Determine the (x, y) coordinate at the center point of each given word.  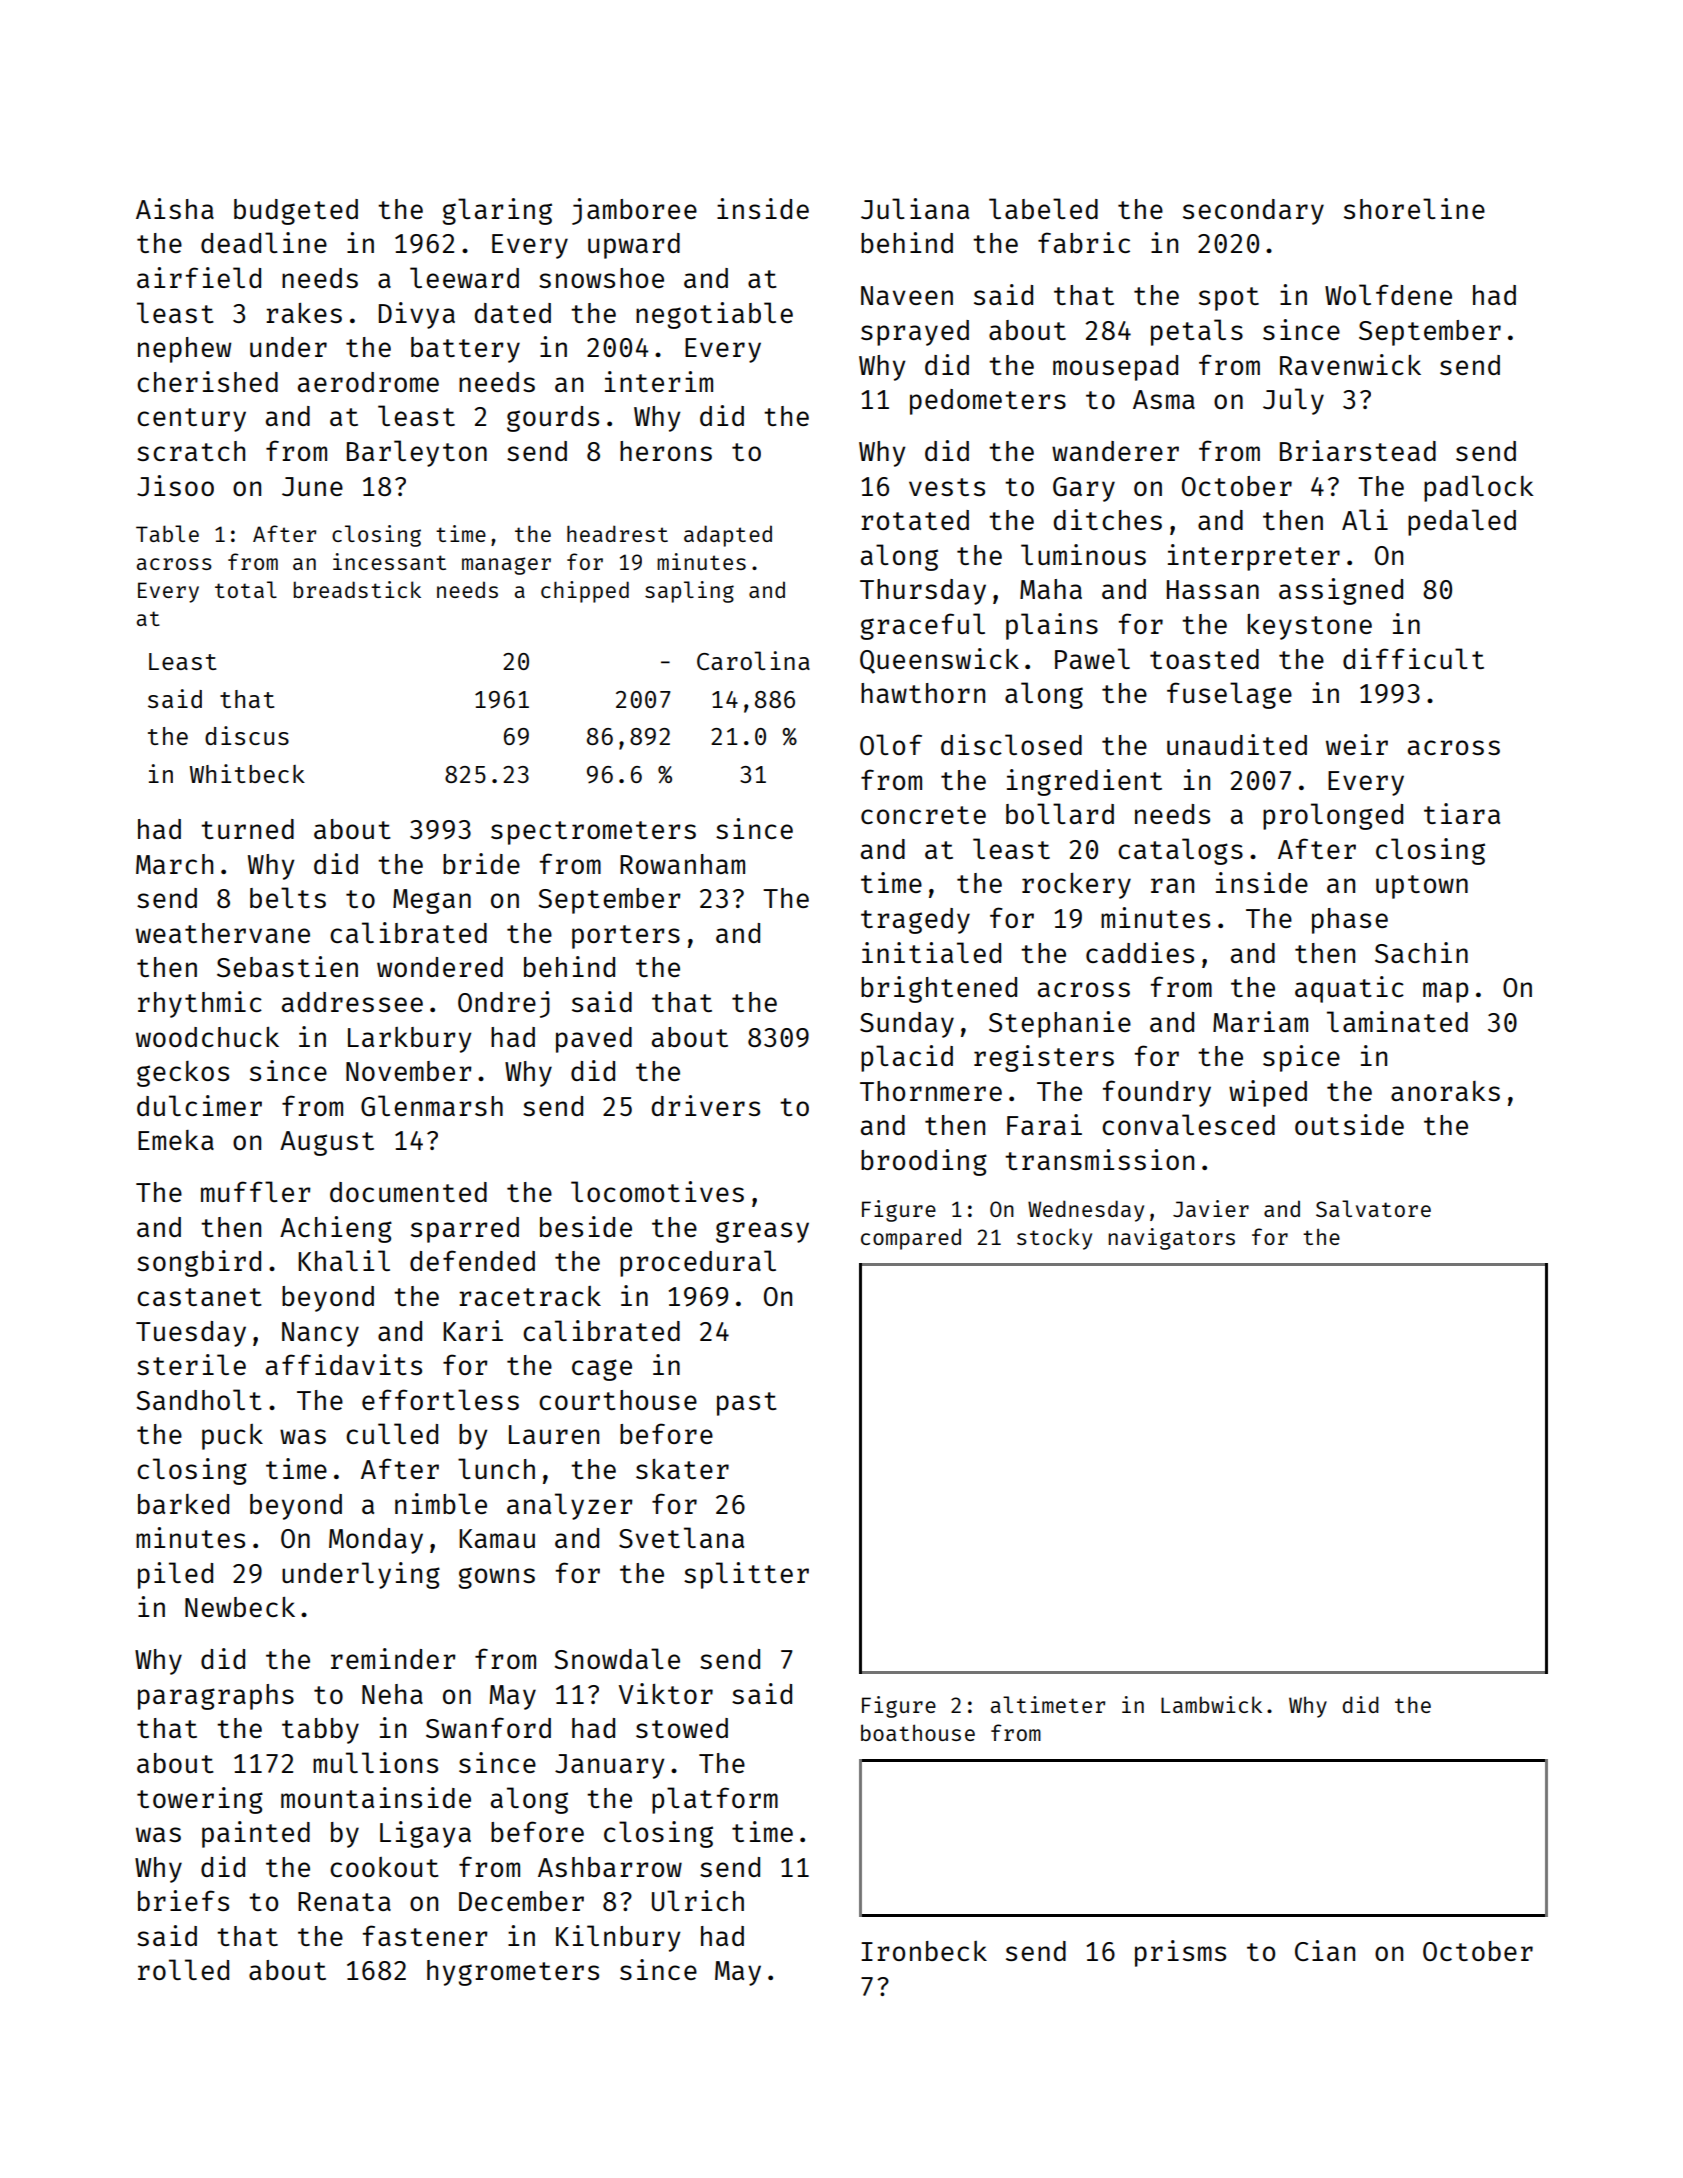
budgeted (296, 212)
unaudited (1237, 744)
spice (1301, 1058)
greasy (762, 1232)
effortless (440, 1399)
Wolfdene (1388, 294)
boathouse (918, 1732)
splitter (746, 1575)
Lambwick (1211, 1704)
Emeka (176, 1140)
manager (506, 566)
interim (659, 381)
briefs (183, 1900)
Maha (1051, 589)
